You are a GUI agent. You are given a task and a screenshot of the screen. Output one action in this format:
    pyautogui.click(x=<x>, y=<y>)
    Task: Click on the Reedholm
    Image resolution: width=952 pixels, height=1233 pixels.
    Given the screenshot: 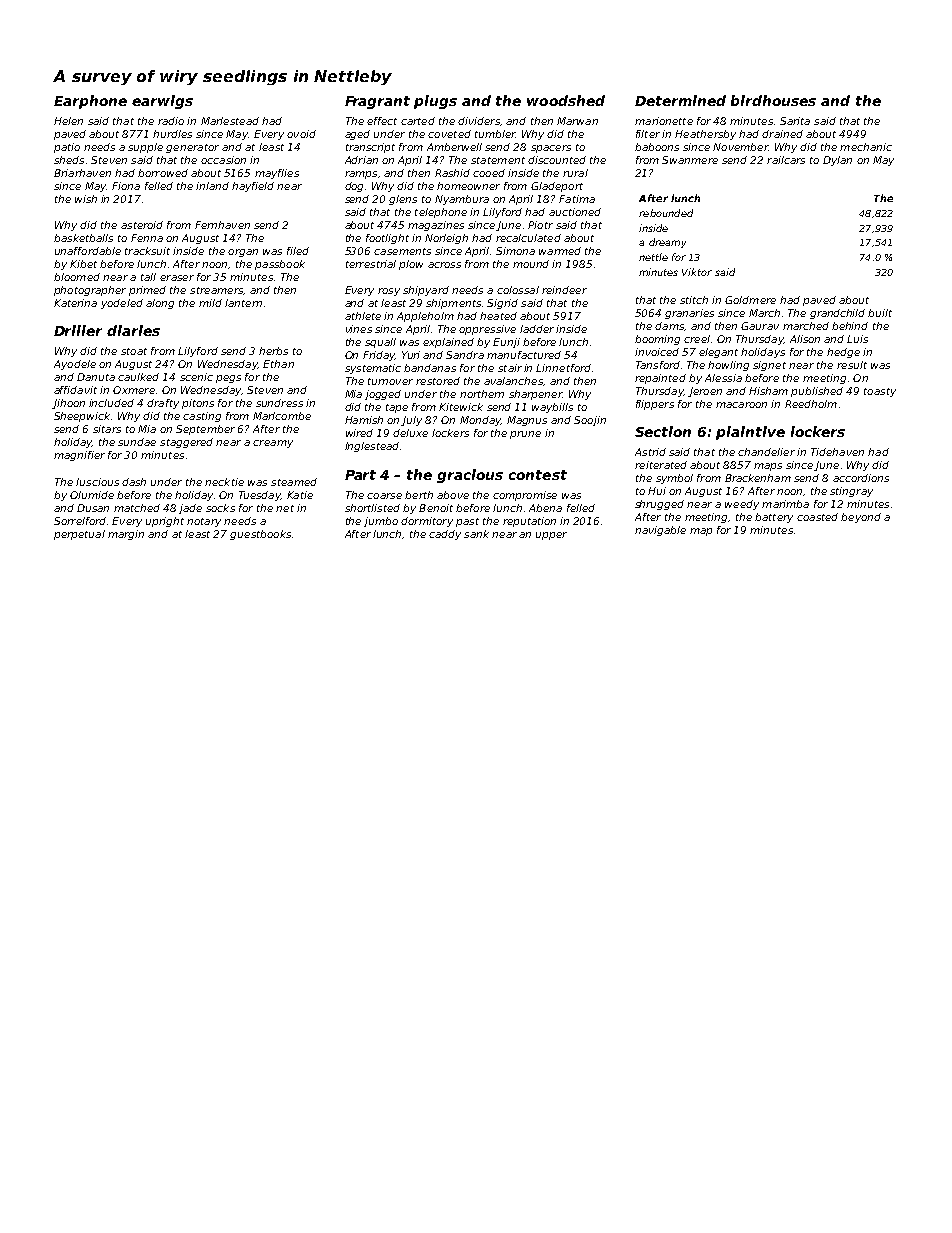 What is the action you would take?
    pyautogui.click(x=811, y=404)
